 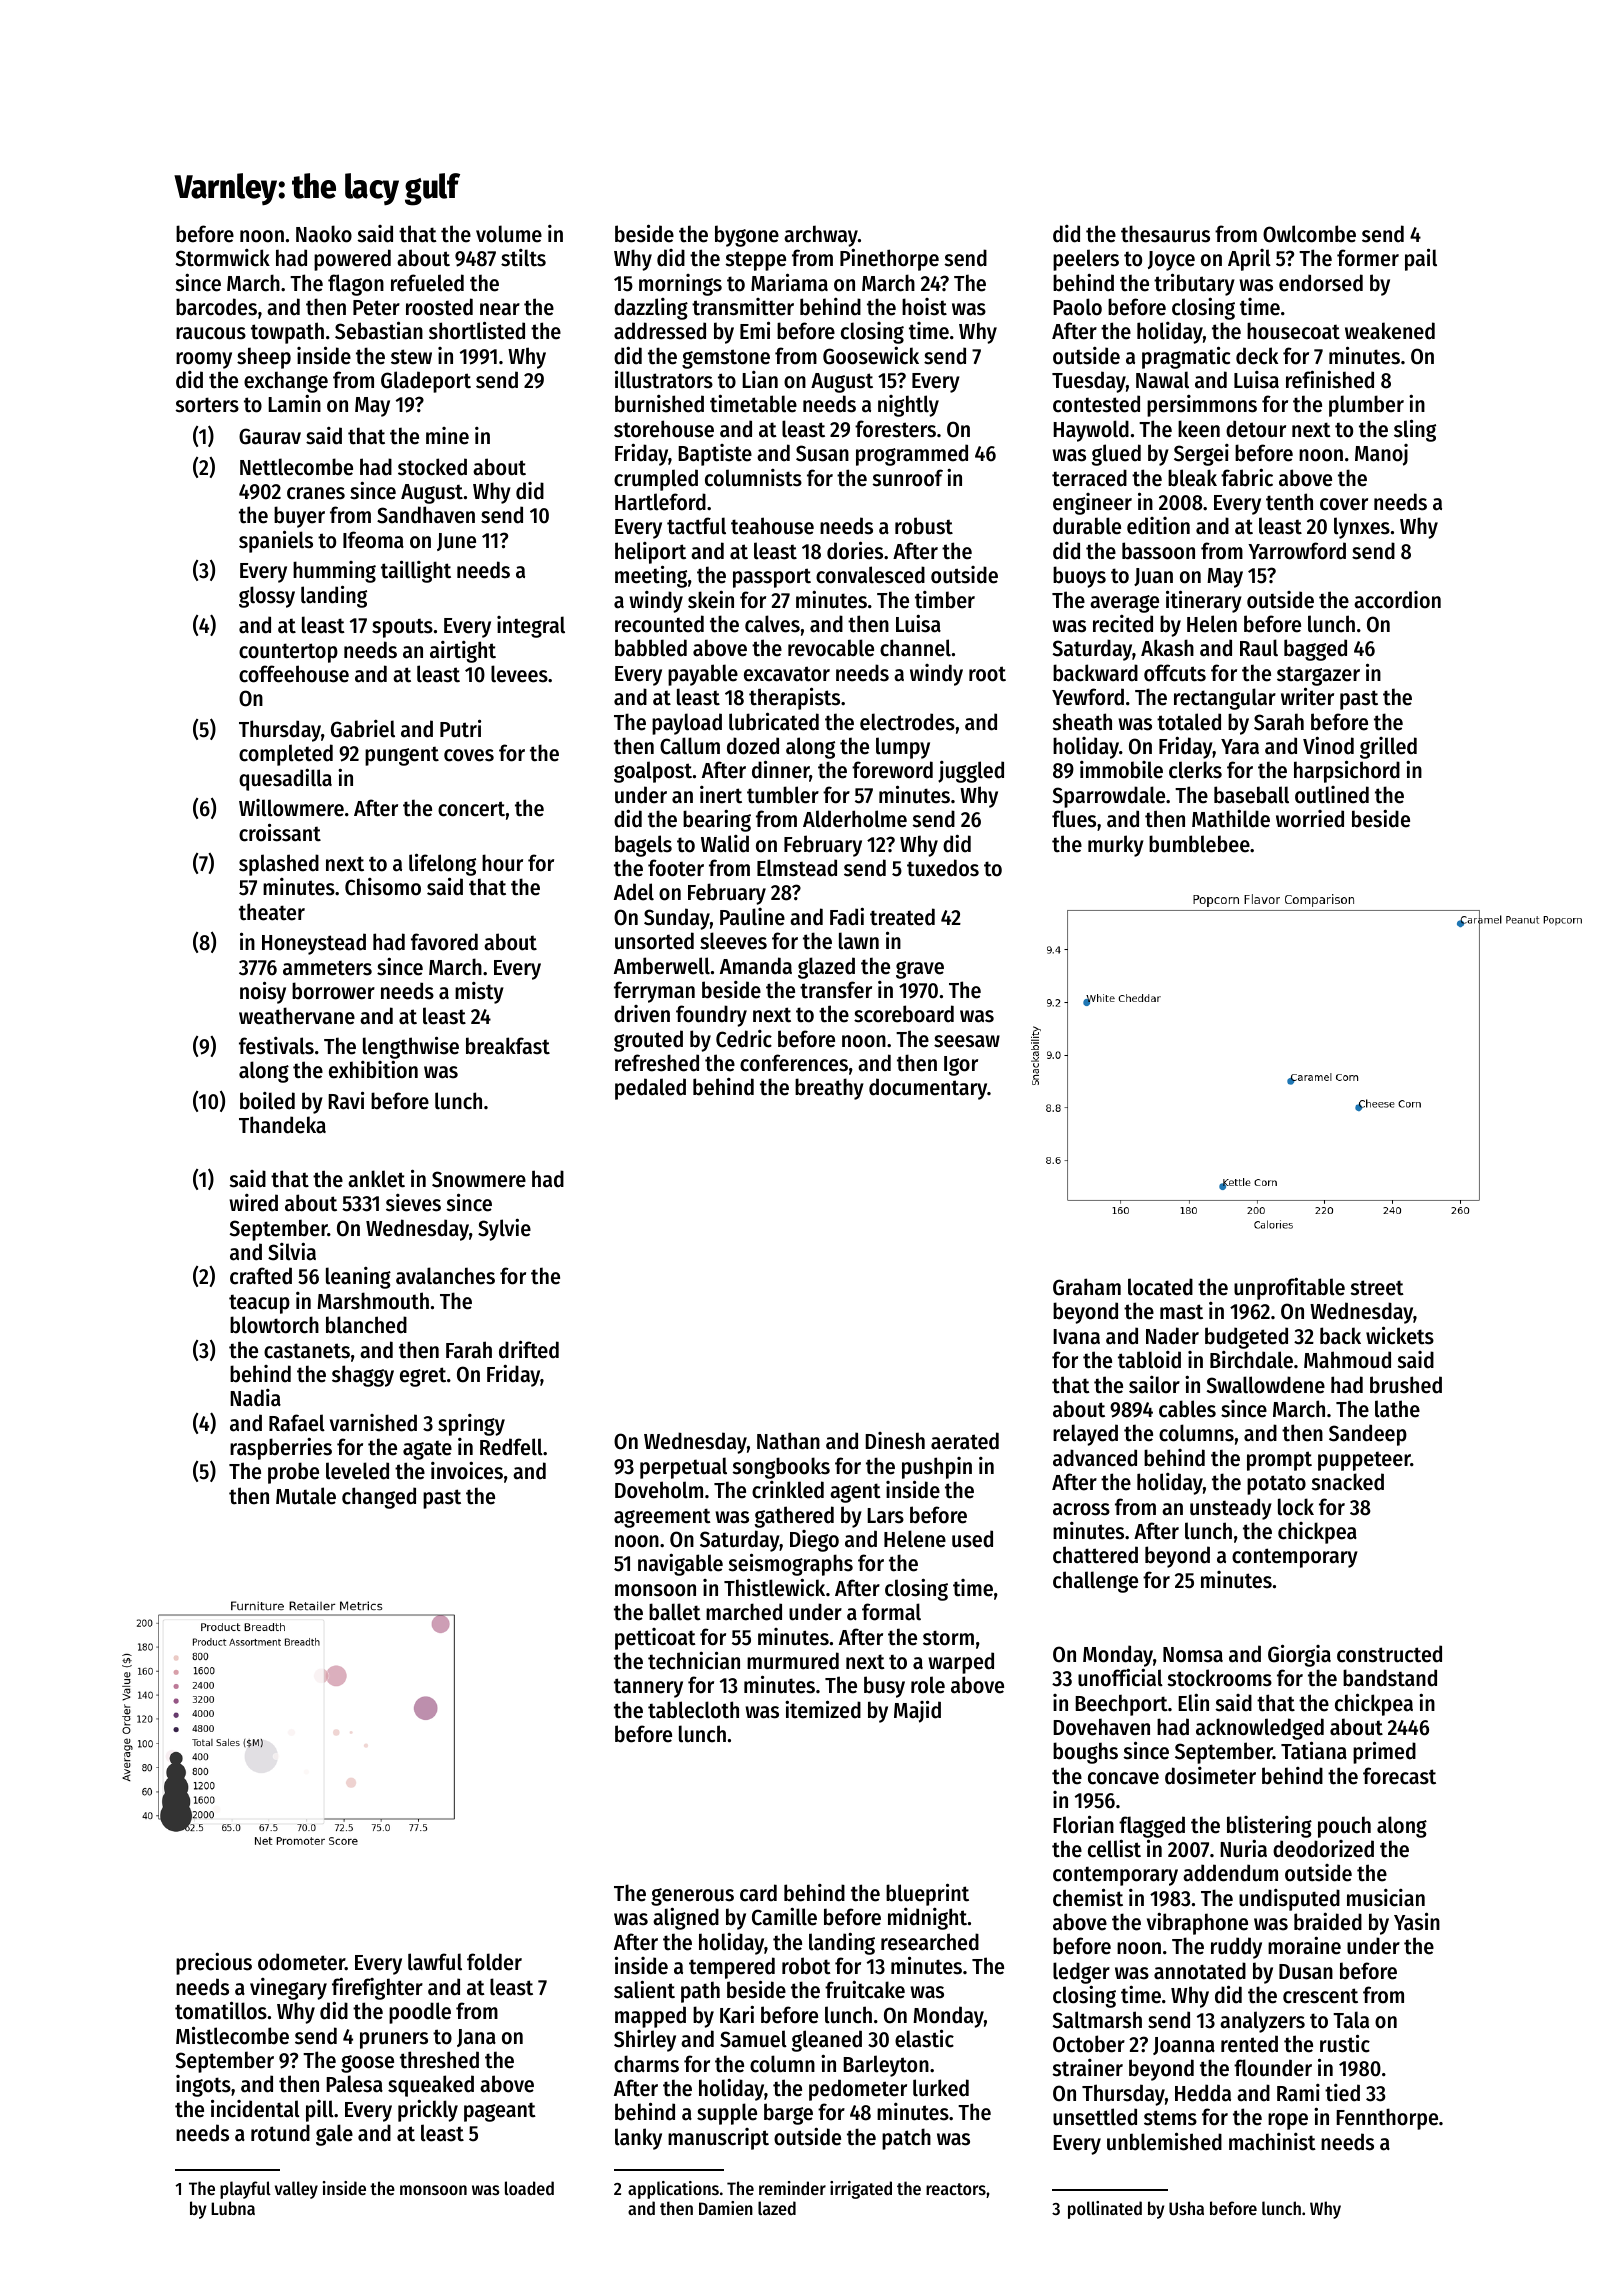 What do you see at coordinates (692, 1897) in the screenshot?
I see `generous` at bounding box center [692, 1897].
